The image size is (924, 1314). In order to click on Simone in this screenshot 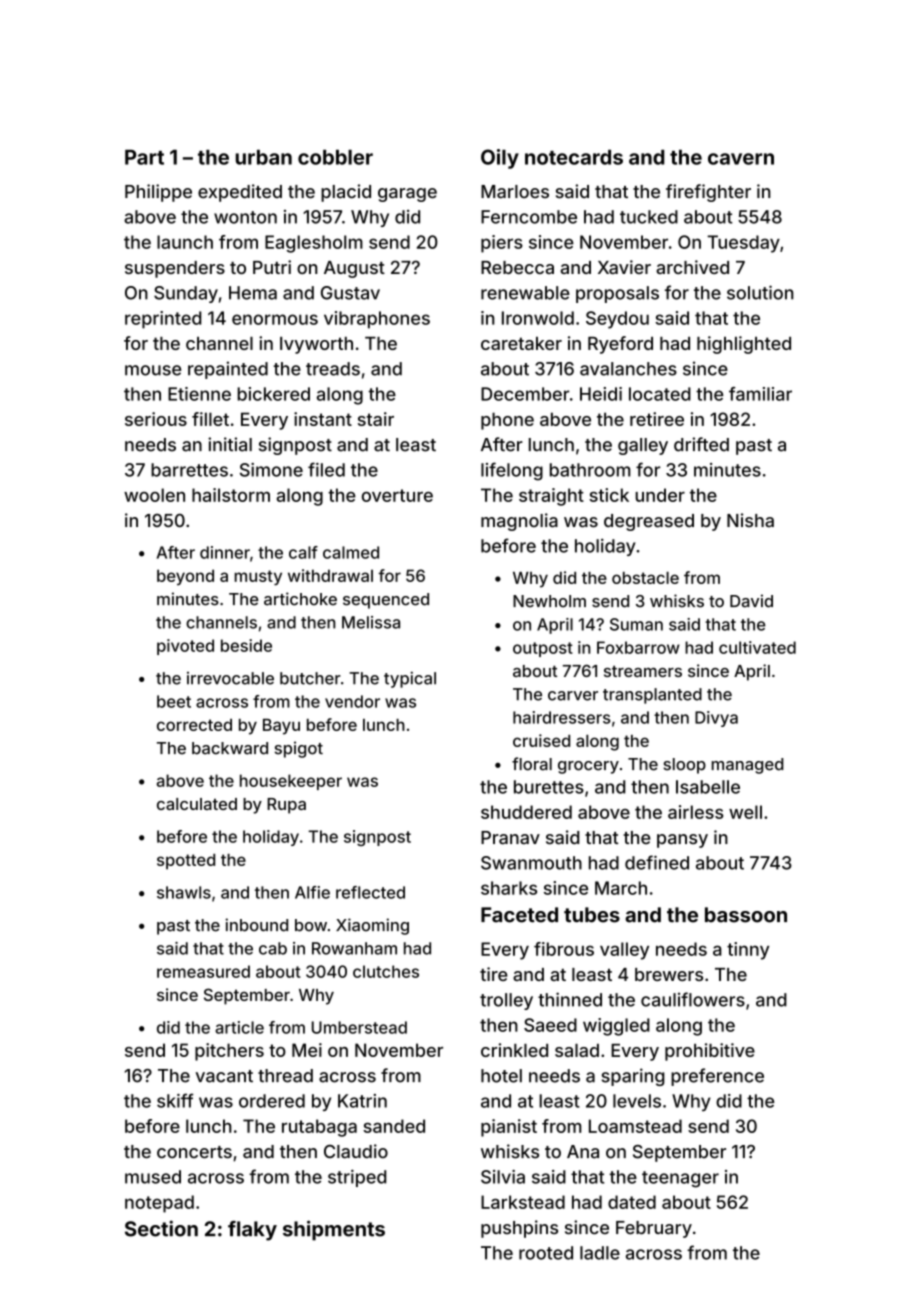, I will do `click(271, 470)`.
